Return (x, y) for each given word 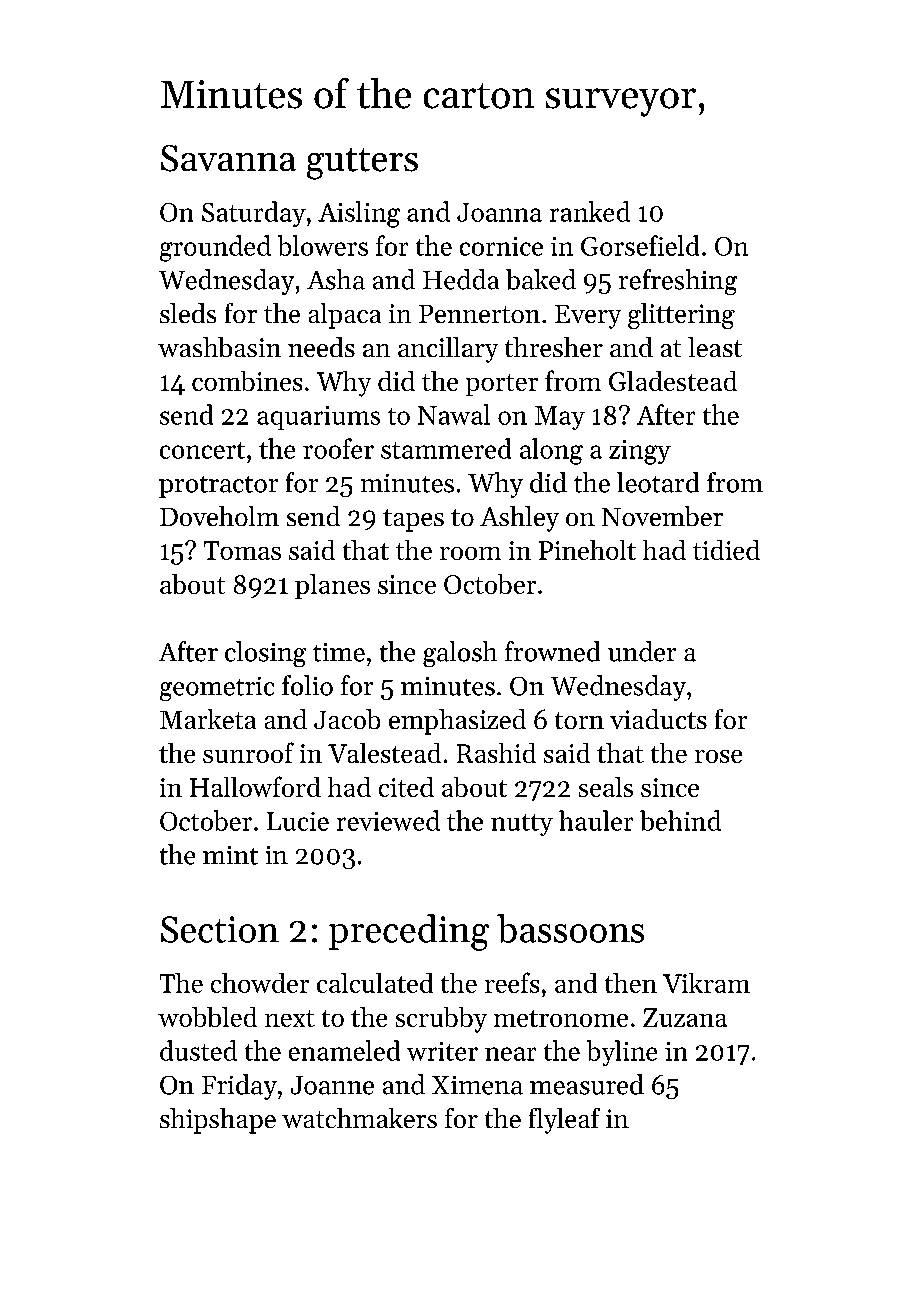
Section (220, 929)
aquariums (318, 418)
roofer (338, 448)
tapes (413, 520)
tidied (726, 550)
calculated (375, 983)
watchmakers (359, 1118)
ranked (590, 211)
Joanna (499, 212)
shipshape (218, 1121)
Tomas (242, 550)
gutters (362, 164)
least (715, 347)
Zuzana (685, 1017)
